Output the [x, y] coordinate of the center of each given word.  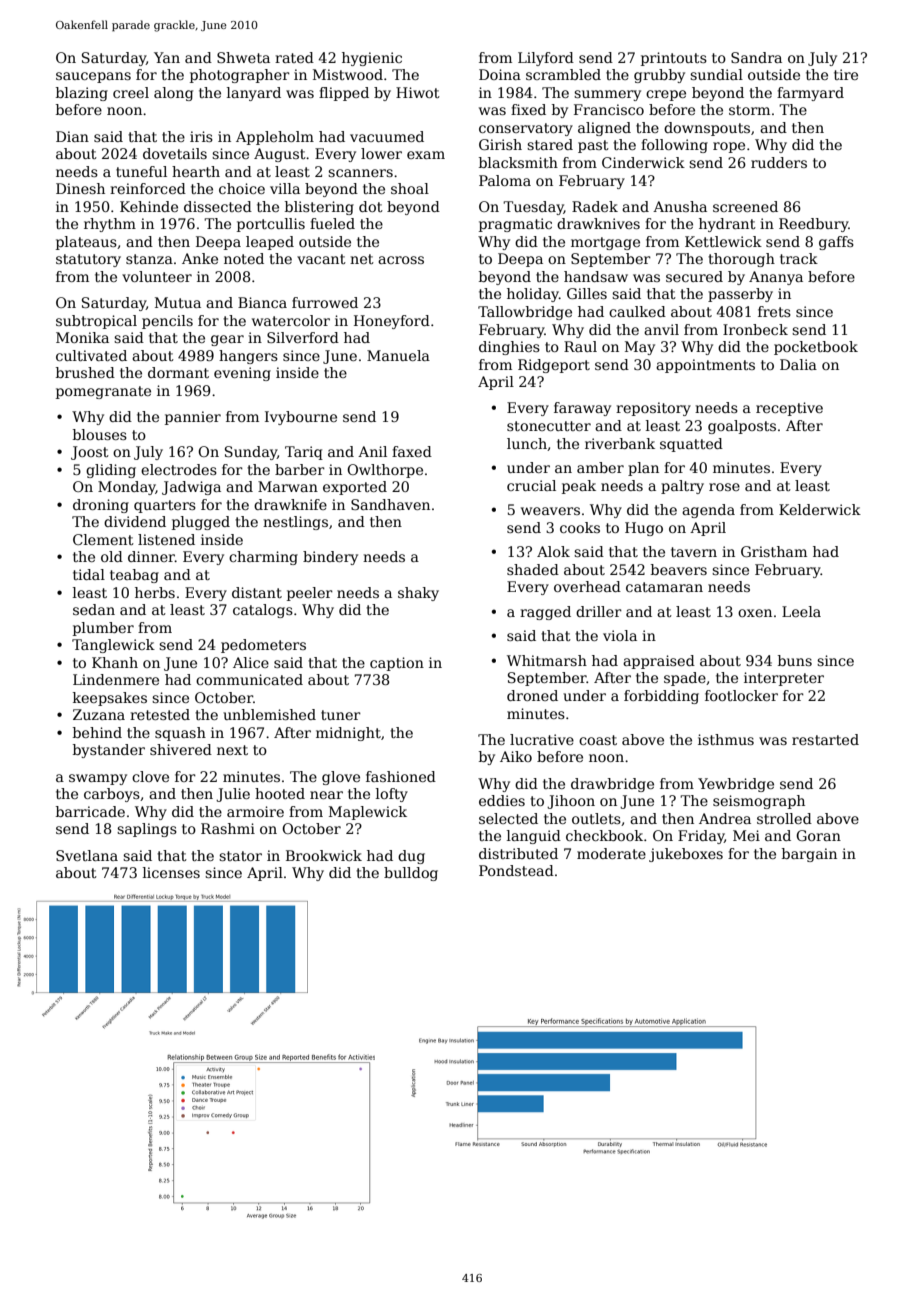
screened [745, 206]
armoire [255, 811]
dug [411, 857]
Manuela [398, 355]
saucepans [93, 77]
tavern [694, 552]
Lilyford [546, 59]
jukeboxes [686, 855]
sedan [94, 609]
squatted [691, 445]
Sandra [756, 57]
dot [371, 206]
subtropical [96, 322]
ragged [545, 613]
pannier [193, 418]
